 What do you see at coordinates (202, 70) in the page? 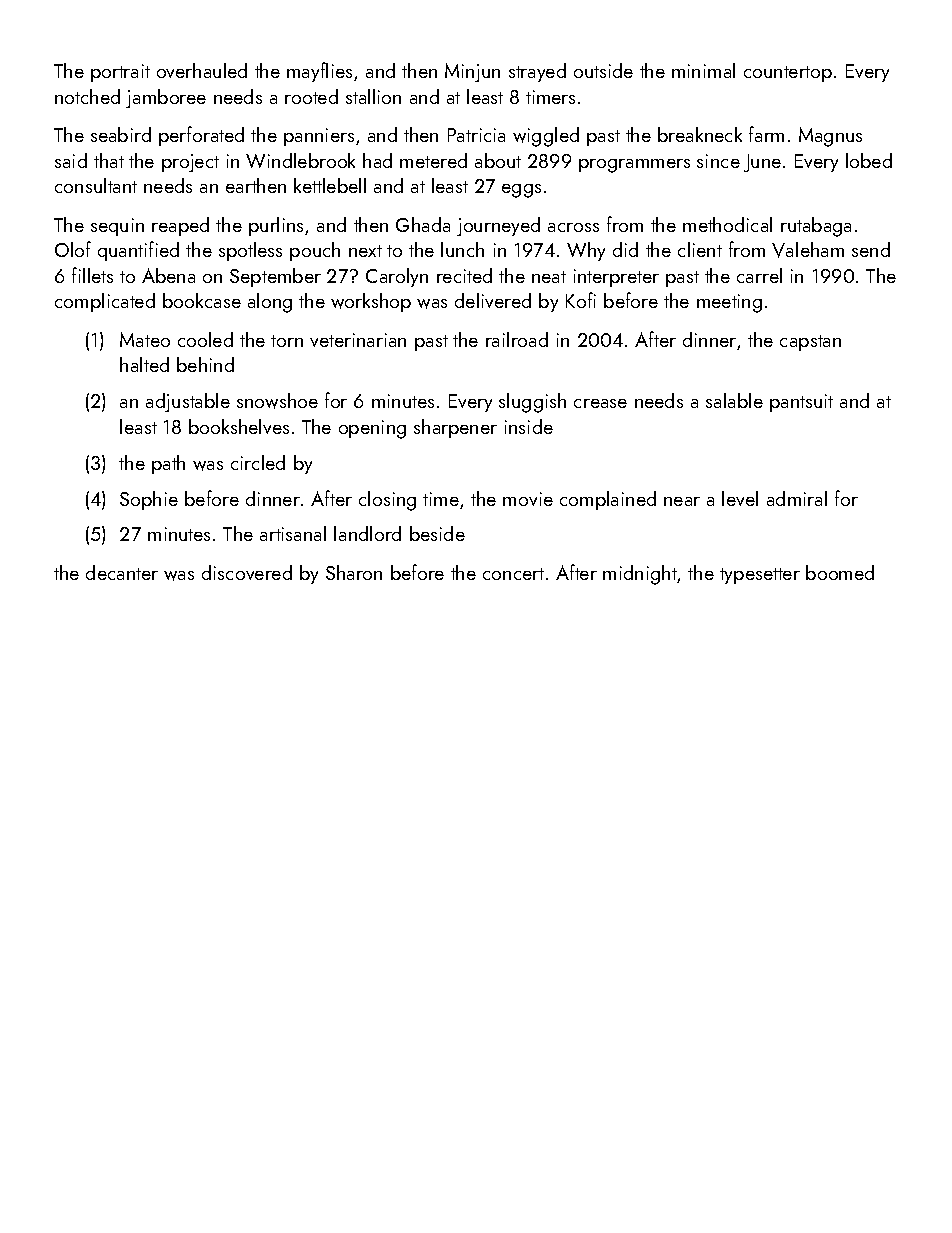
I see `overhauled` at bounding box center [202, 70].
